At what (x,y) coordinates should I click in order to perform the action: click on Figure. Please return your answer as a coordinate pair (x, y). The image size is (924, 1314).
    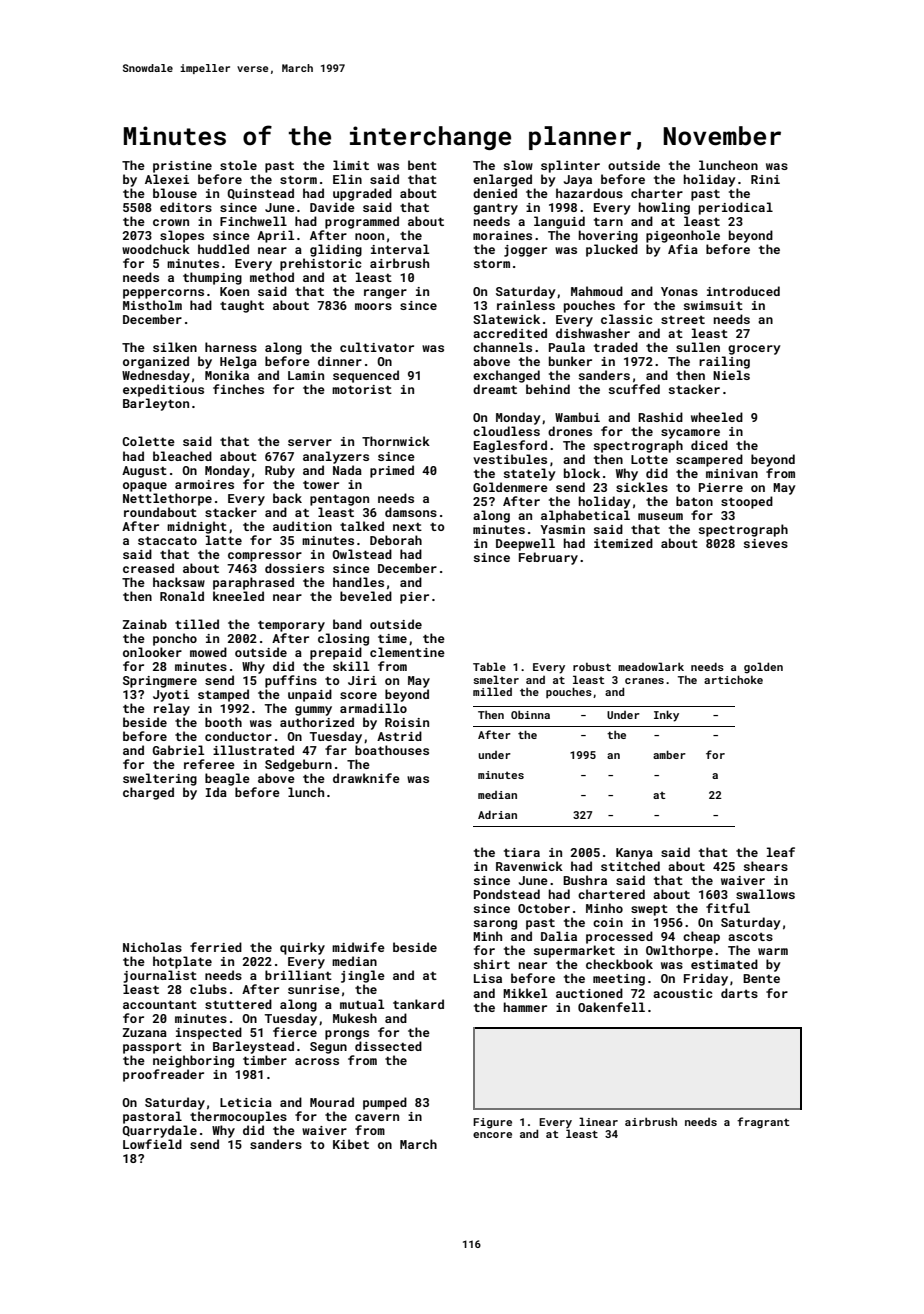
    Looking at the image, I should click on (492, 1123).
